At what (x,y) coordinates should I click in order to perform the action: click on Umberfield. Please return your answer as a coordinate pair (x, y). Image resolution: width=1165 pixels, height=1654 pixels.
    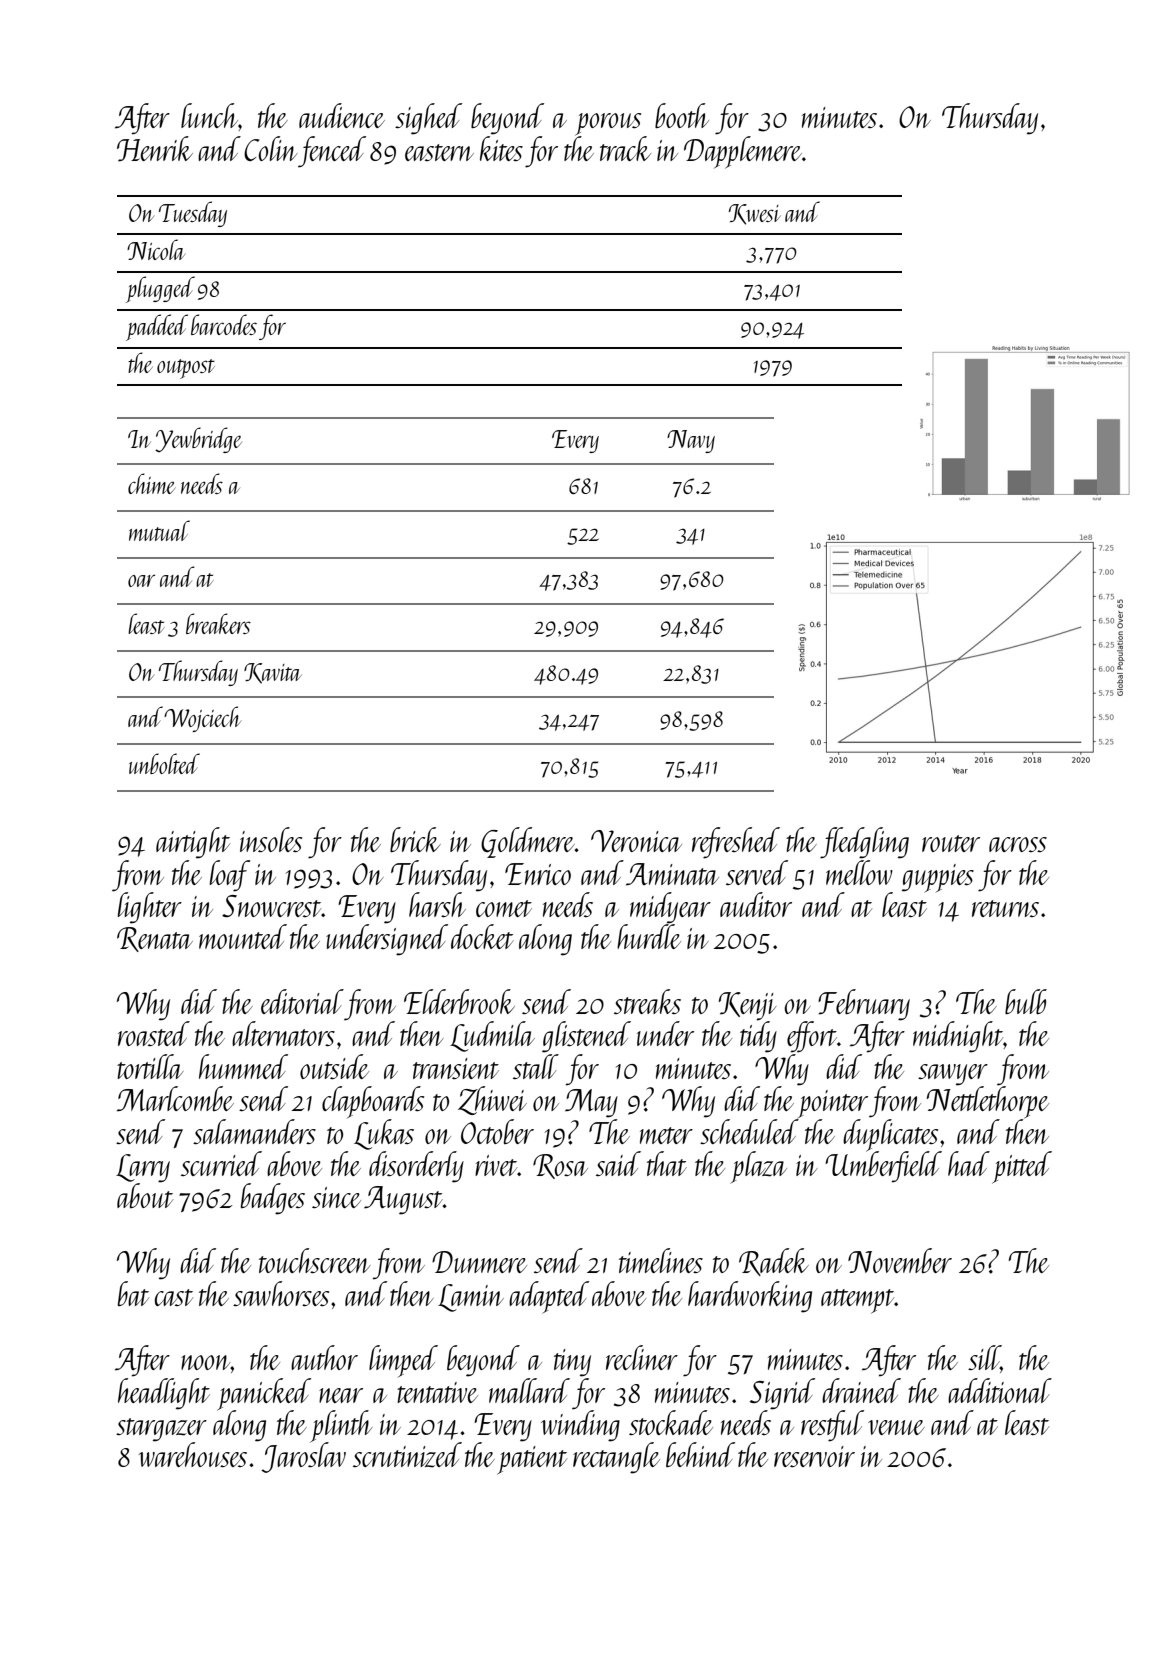
    Looking at the image, I should click on (883, 1167).
